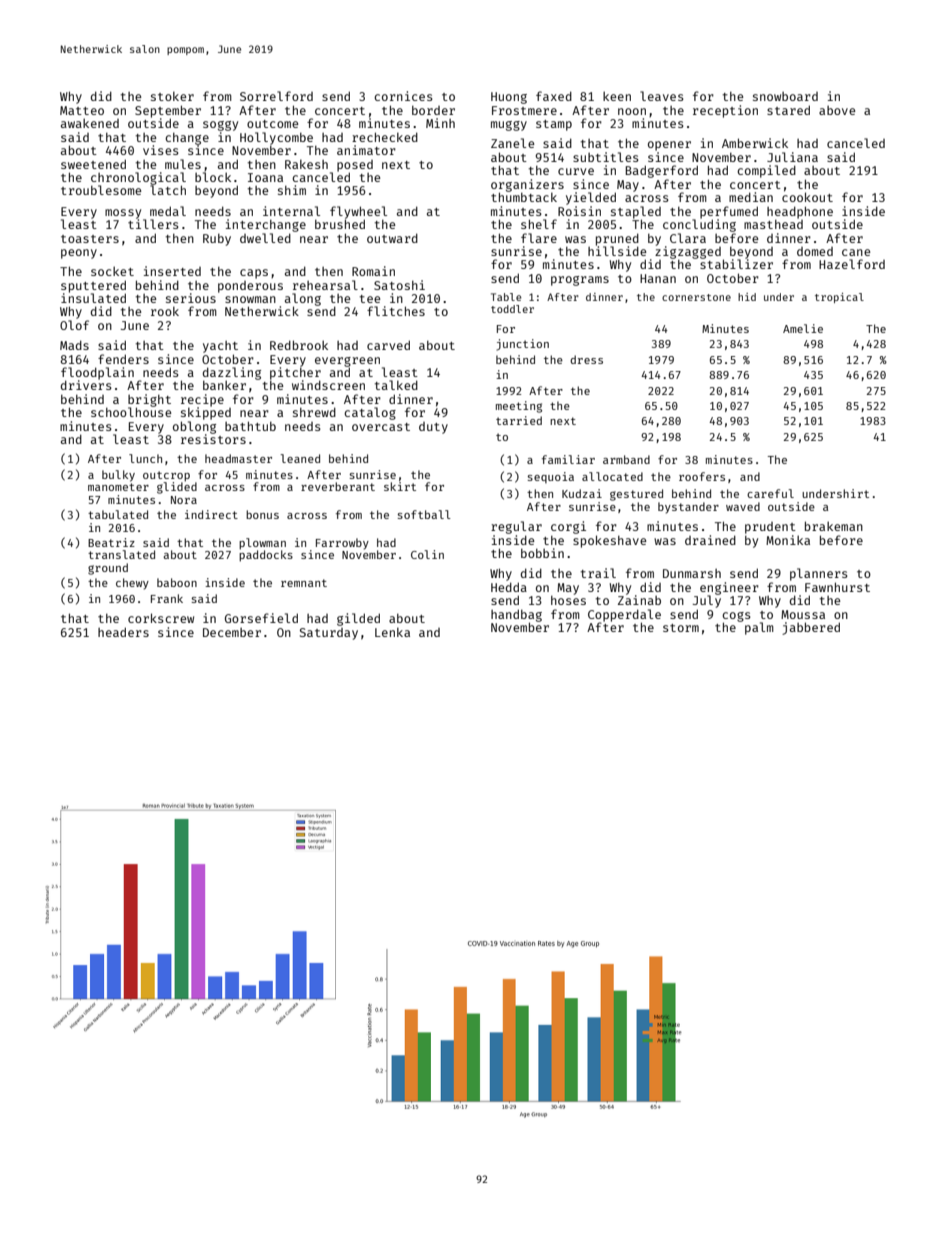 Image resolution: width=952 pixels, height=1233 pixels. Describe the element at coordinates (815, 251) in the image. I see `domed` at that location.
